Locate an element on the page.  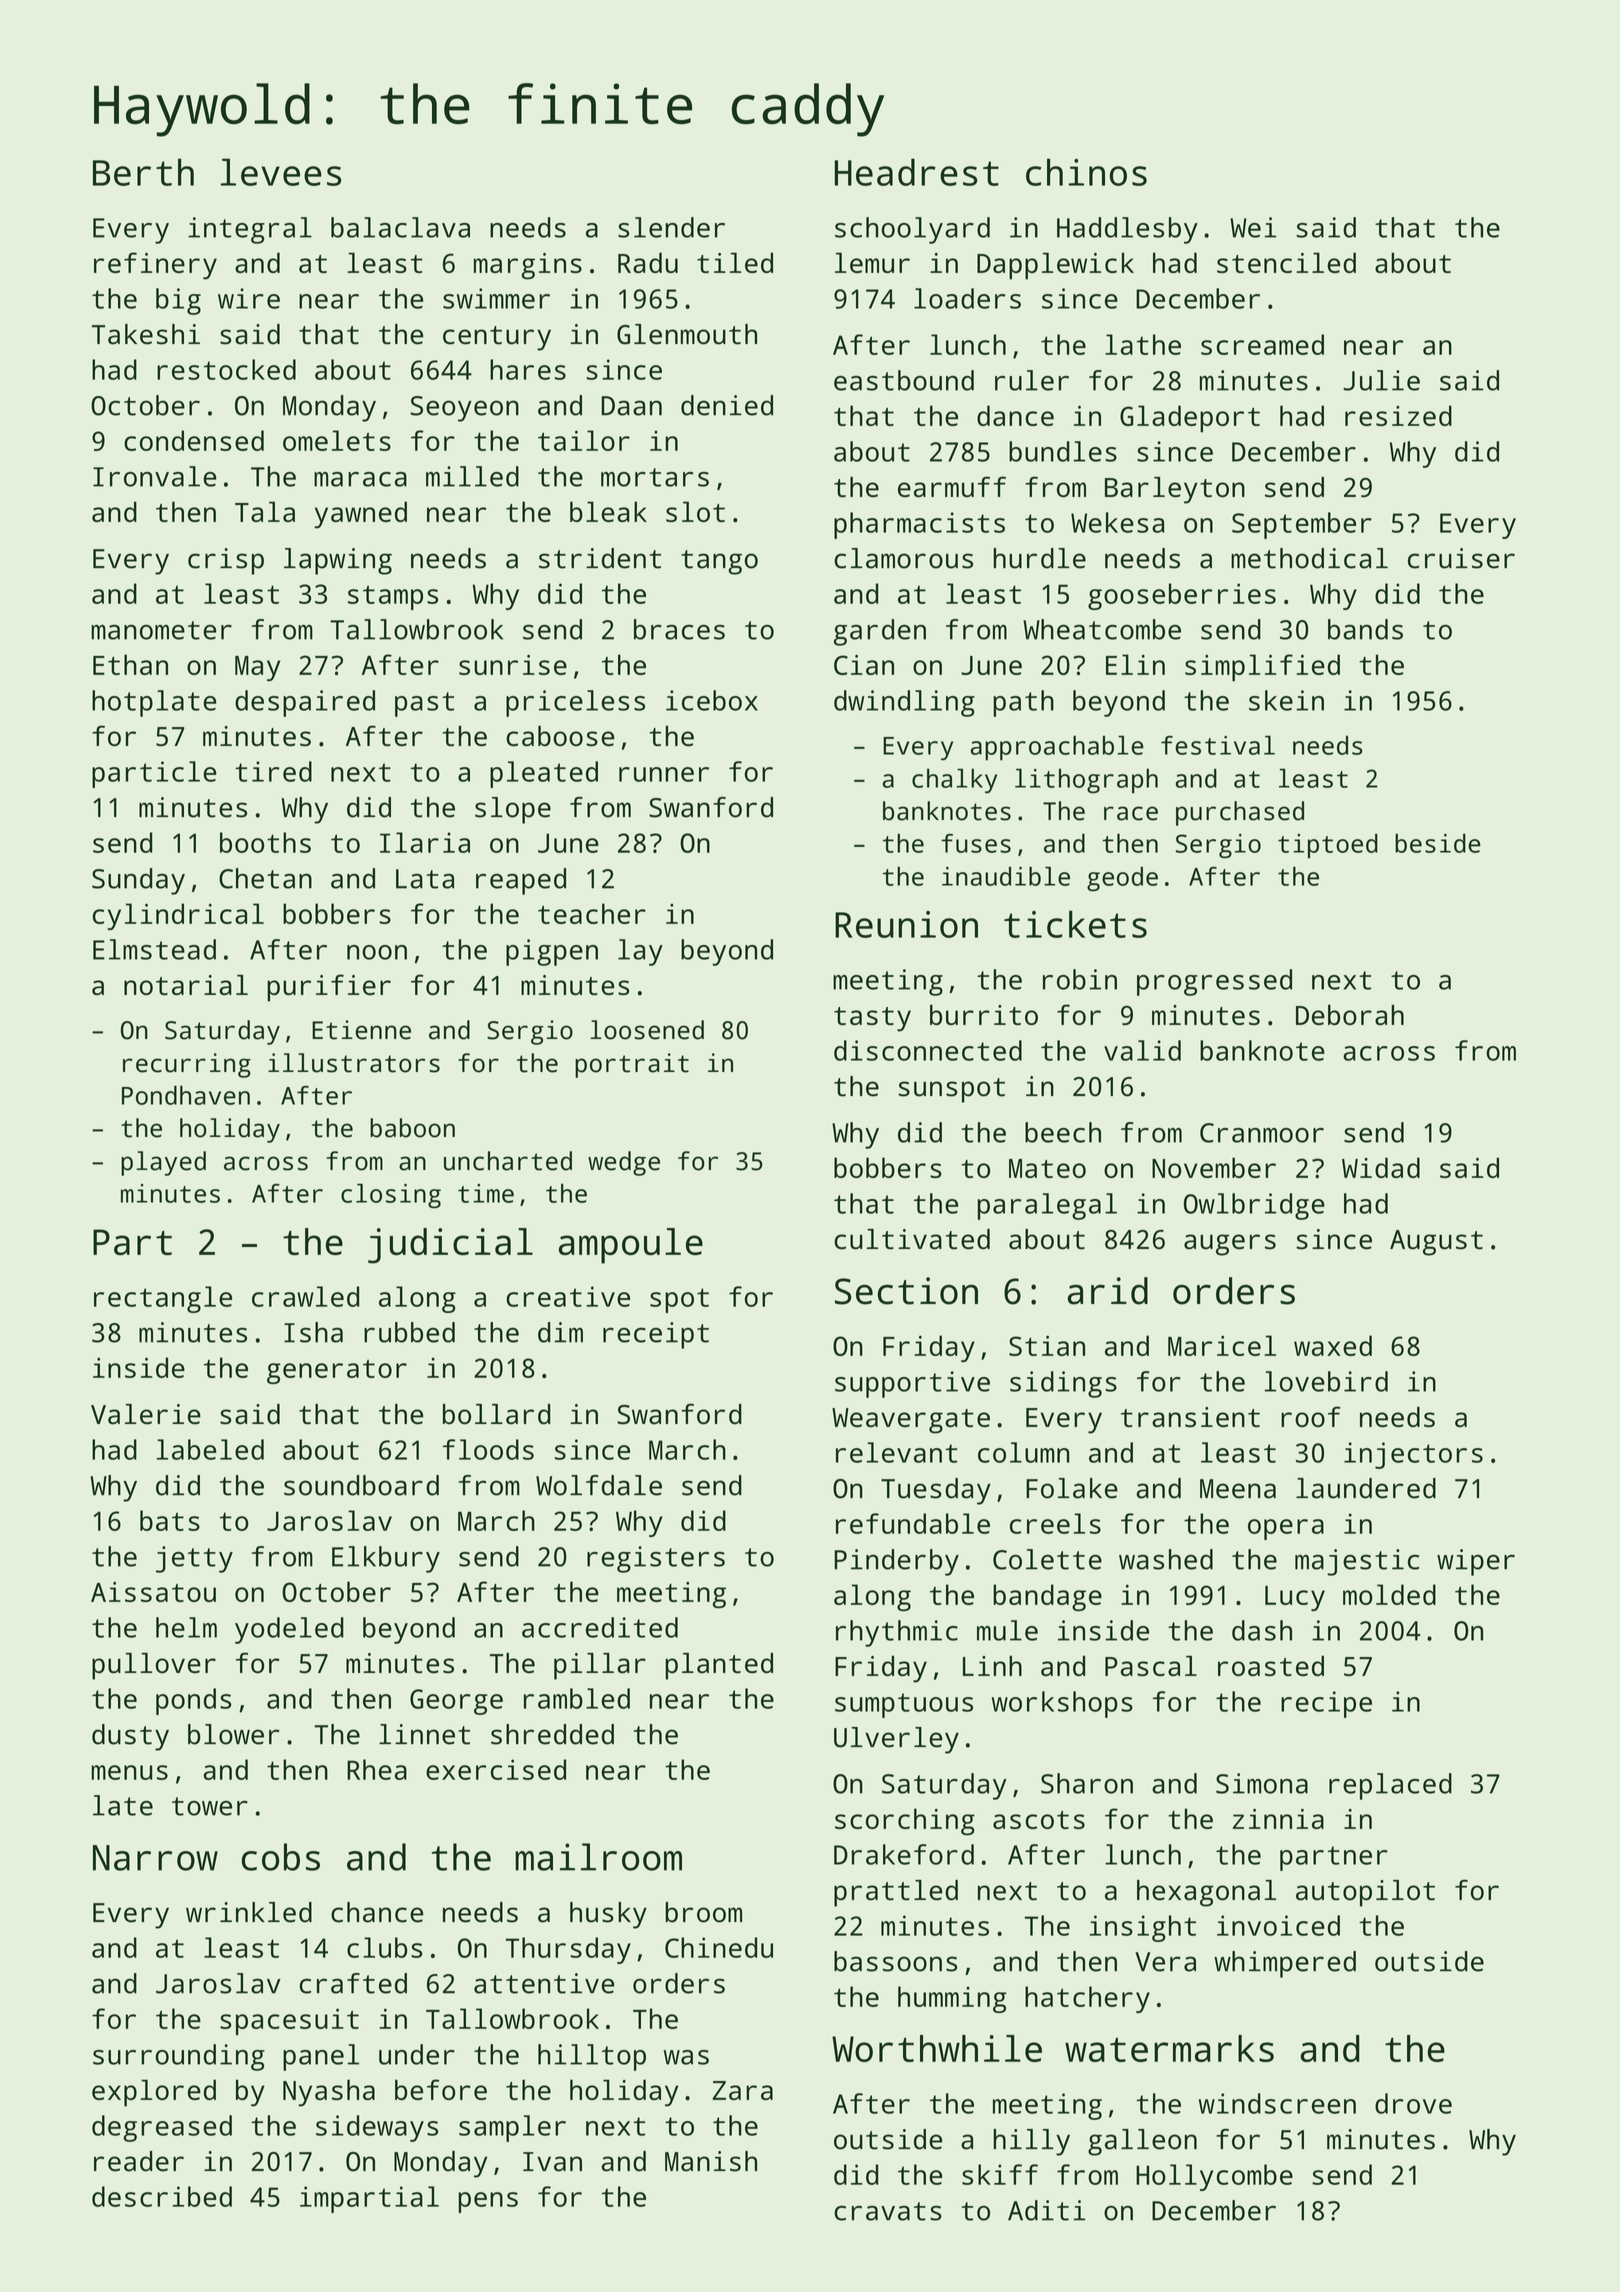
degreased is located at coordinates (162, 2128).
